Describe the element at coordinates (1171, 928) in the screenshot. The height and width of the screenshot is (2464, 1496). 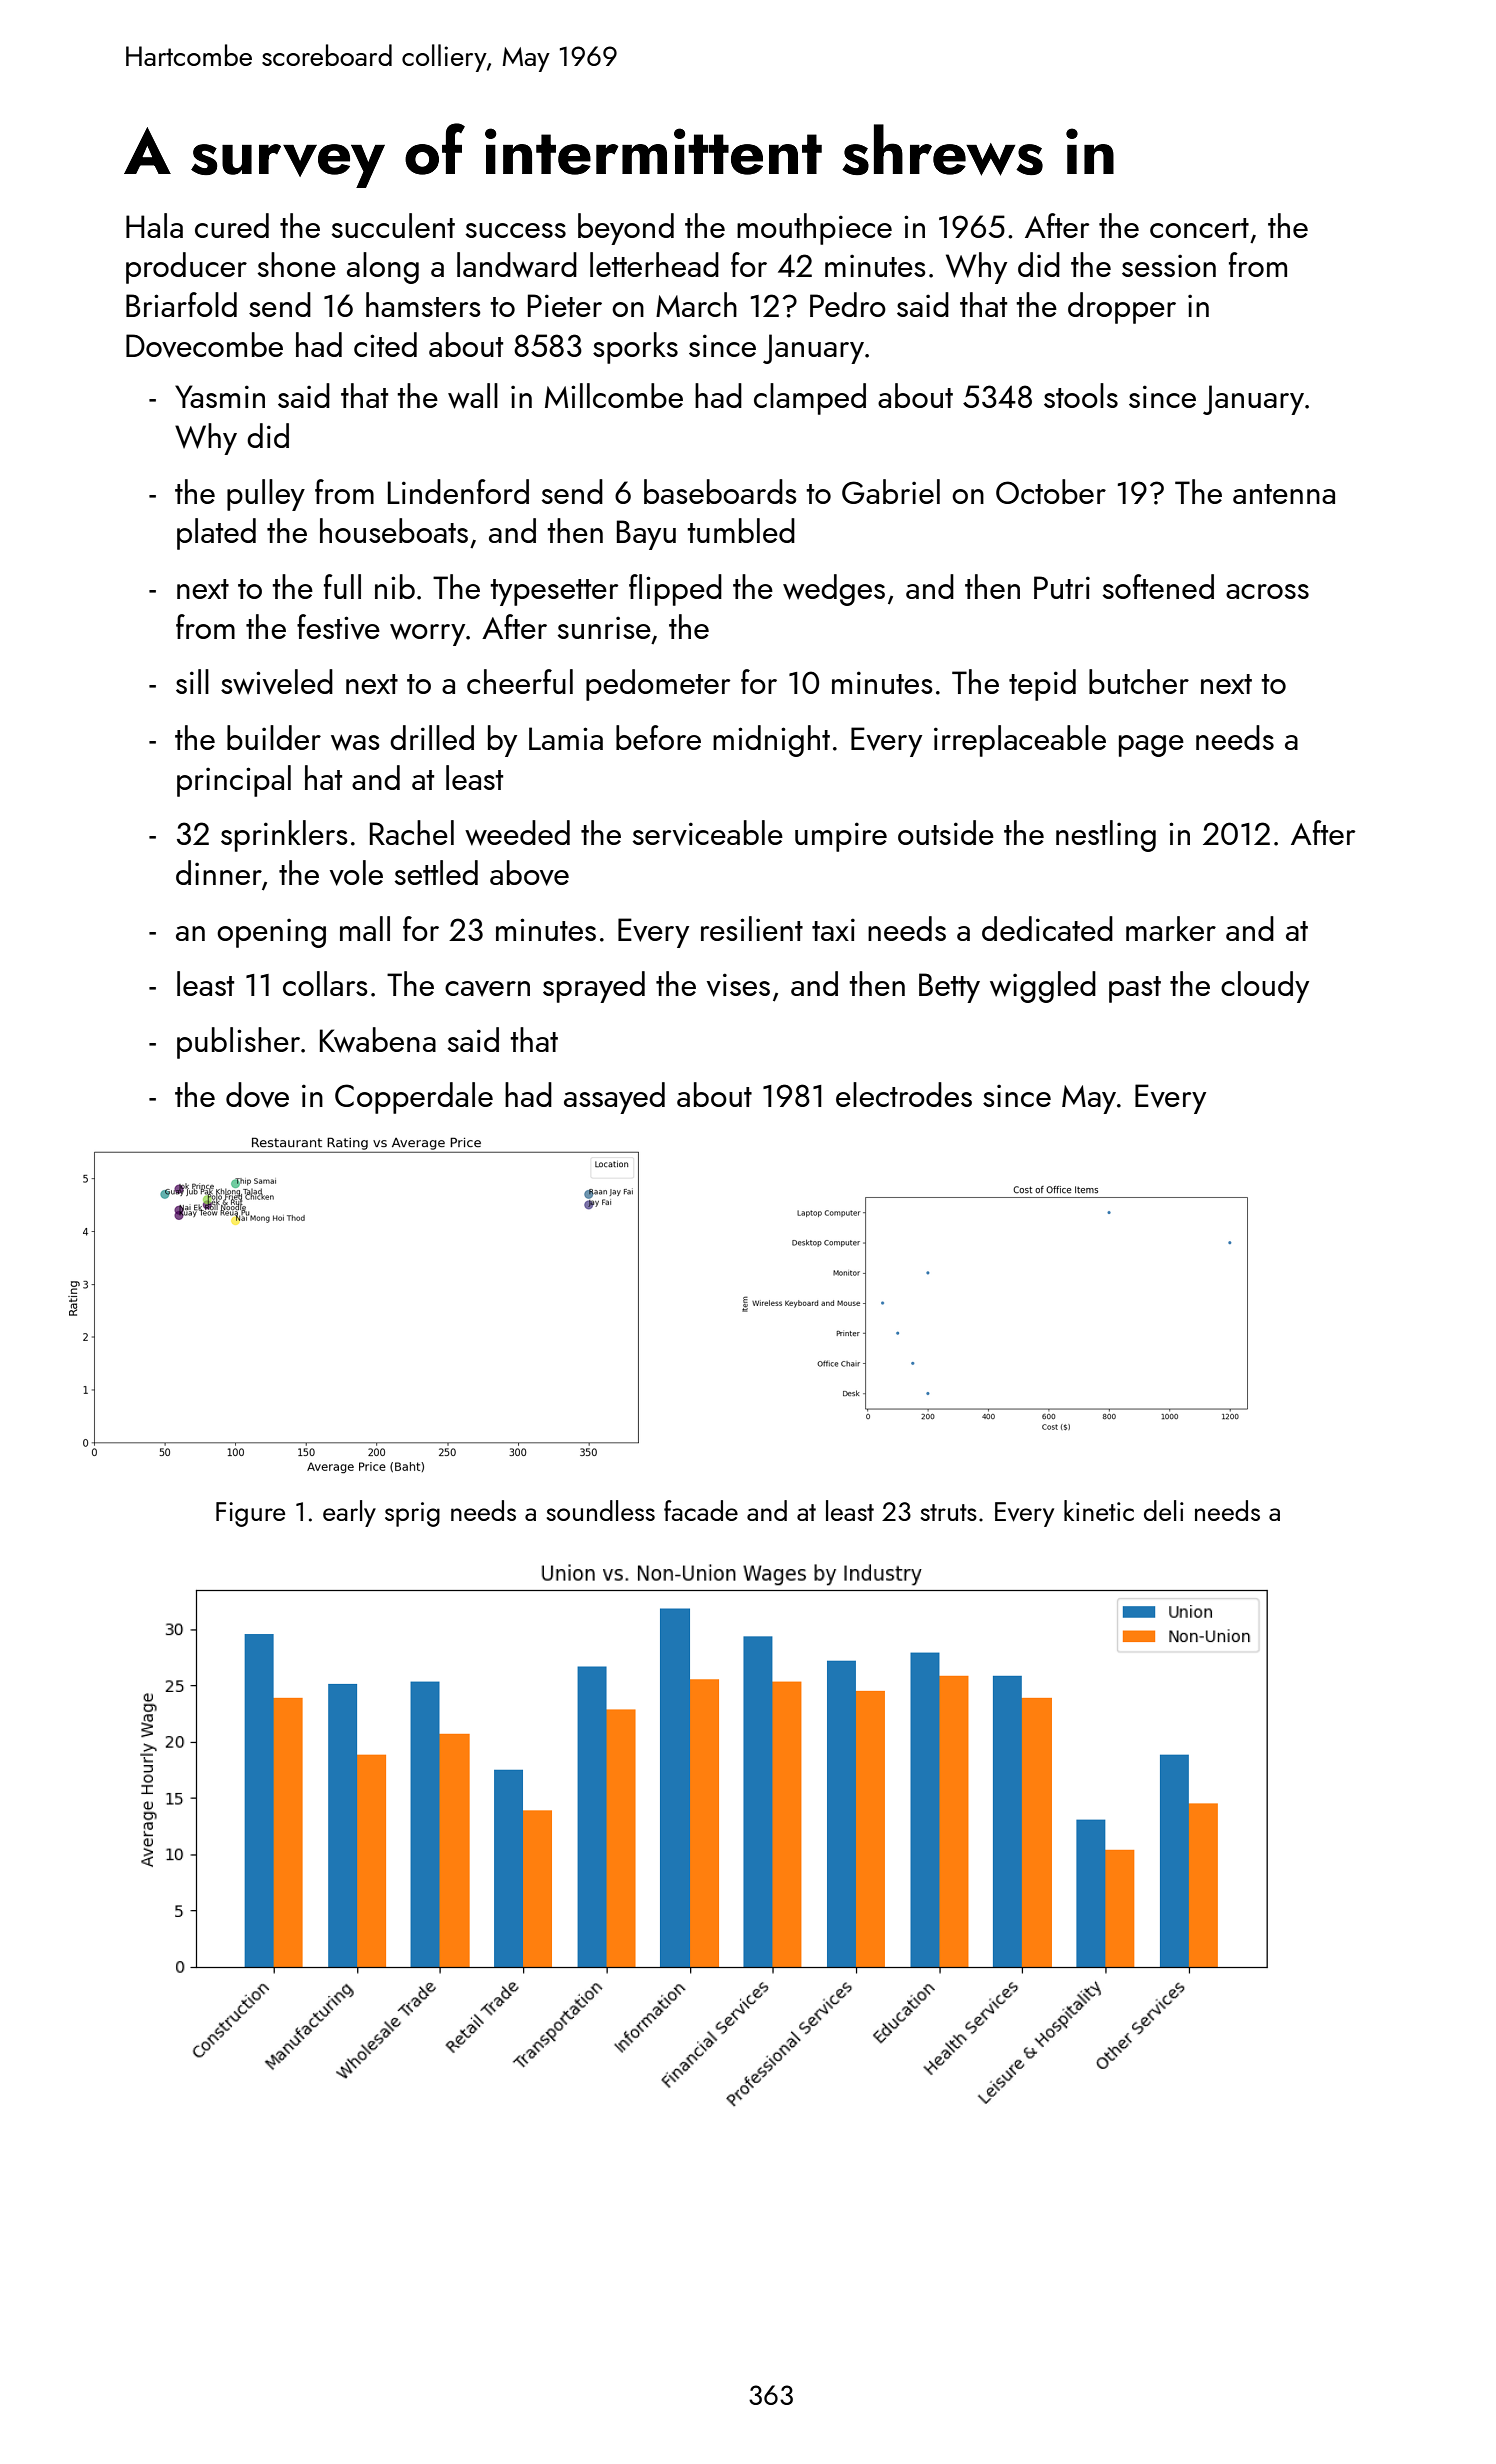
I see `marker` at that location.
